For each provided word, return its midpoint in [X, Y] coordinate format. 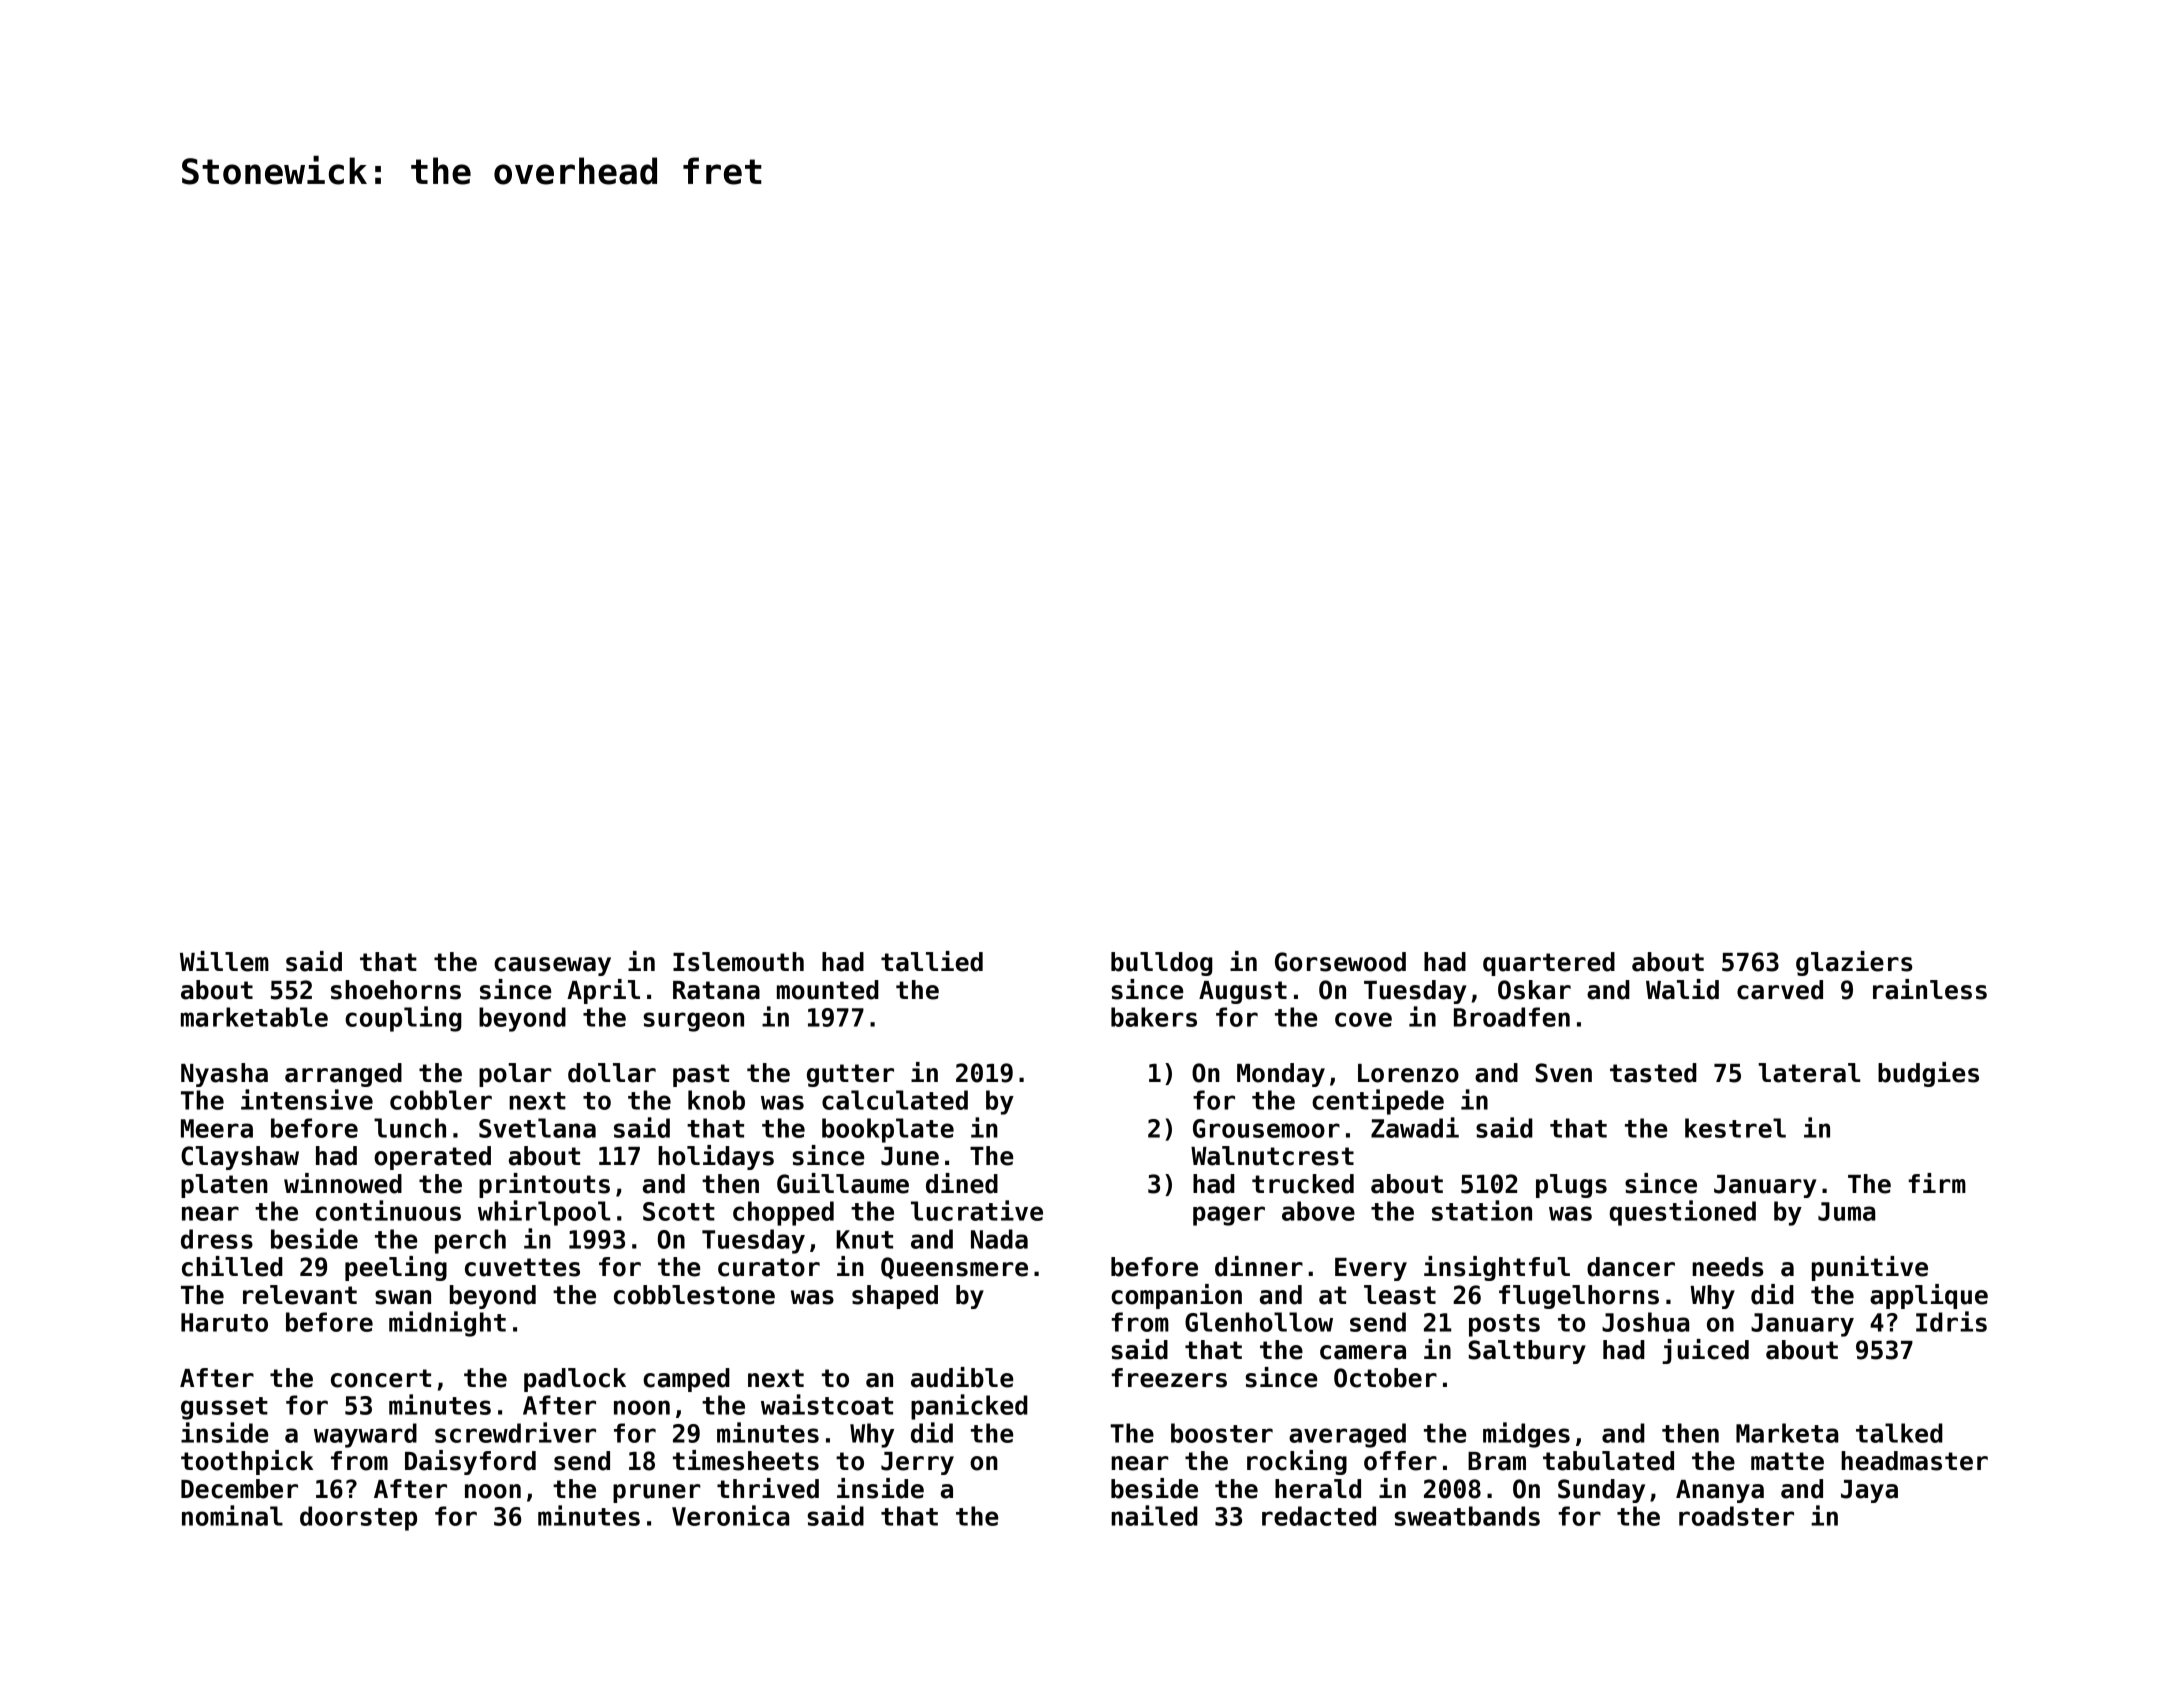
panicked [969, 1407]
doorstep [358, 1518]
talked [1899, 1433]
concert [381, 1378]
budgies [1928, 1074]
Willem [224, 961]
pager [1229, 1216]
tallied [932, 961]
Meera [217, 1128]
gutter [850, 1075]
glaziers [1854, 963]
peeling [396, 1268]
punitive [1870, 1268]
